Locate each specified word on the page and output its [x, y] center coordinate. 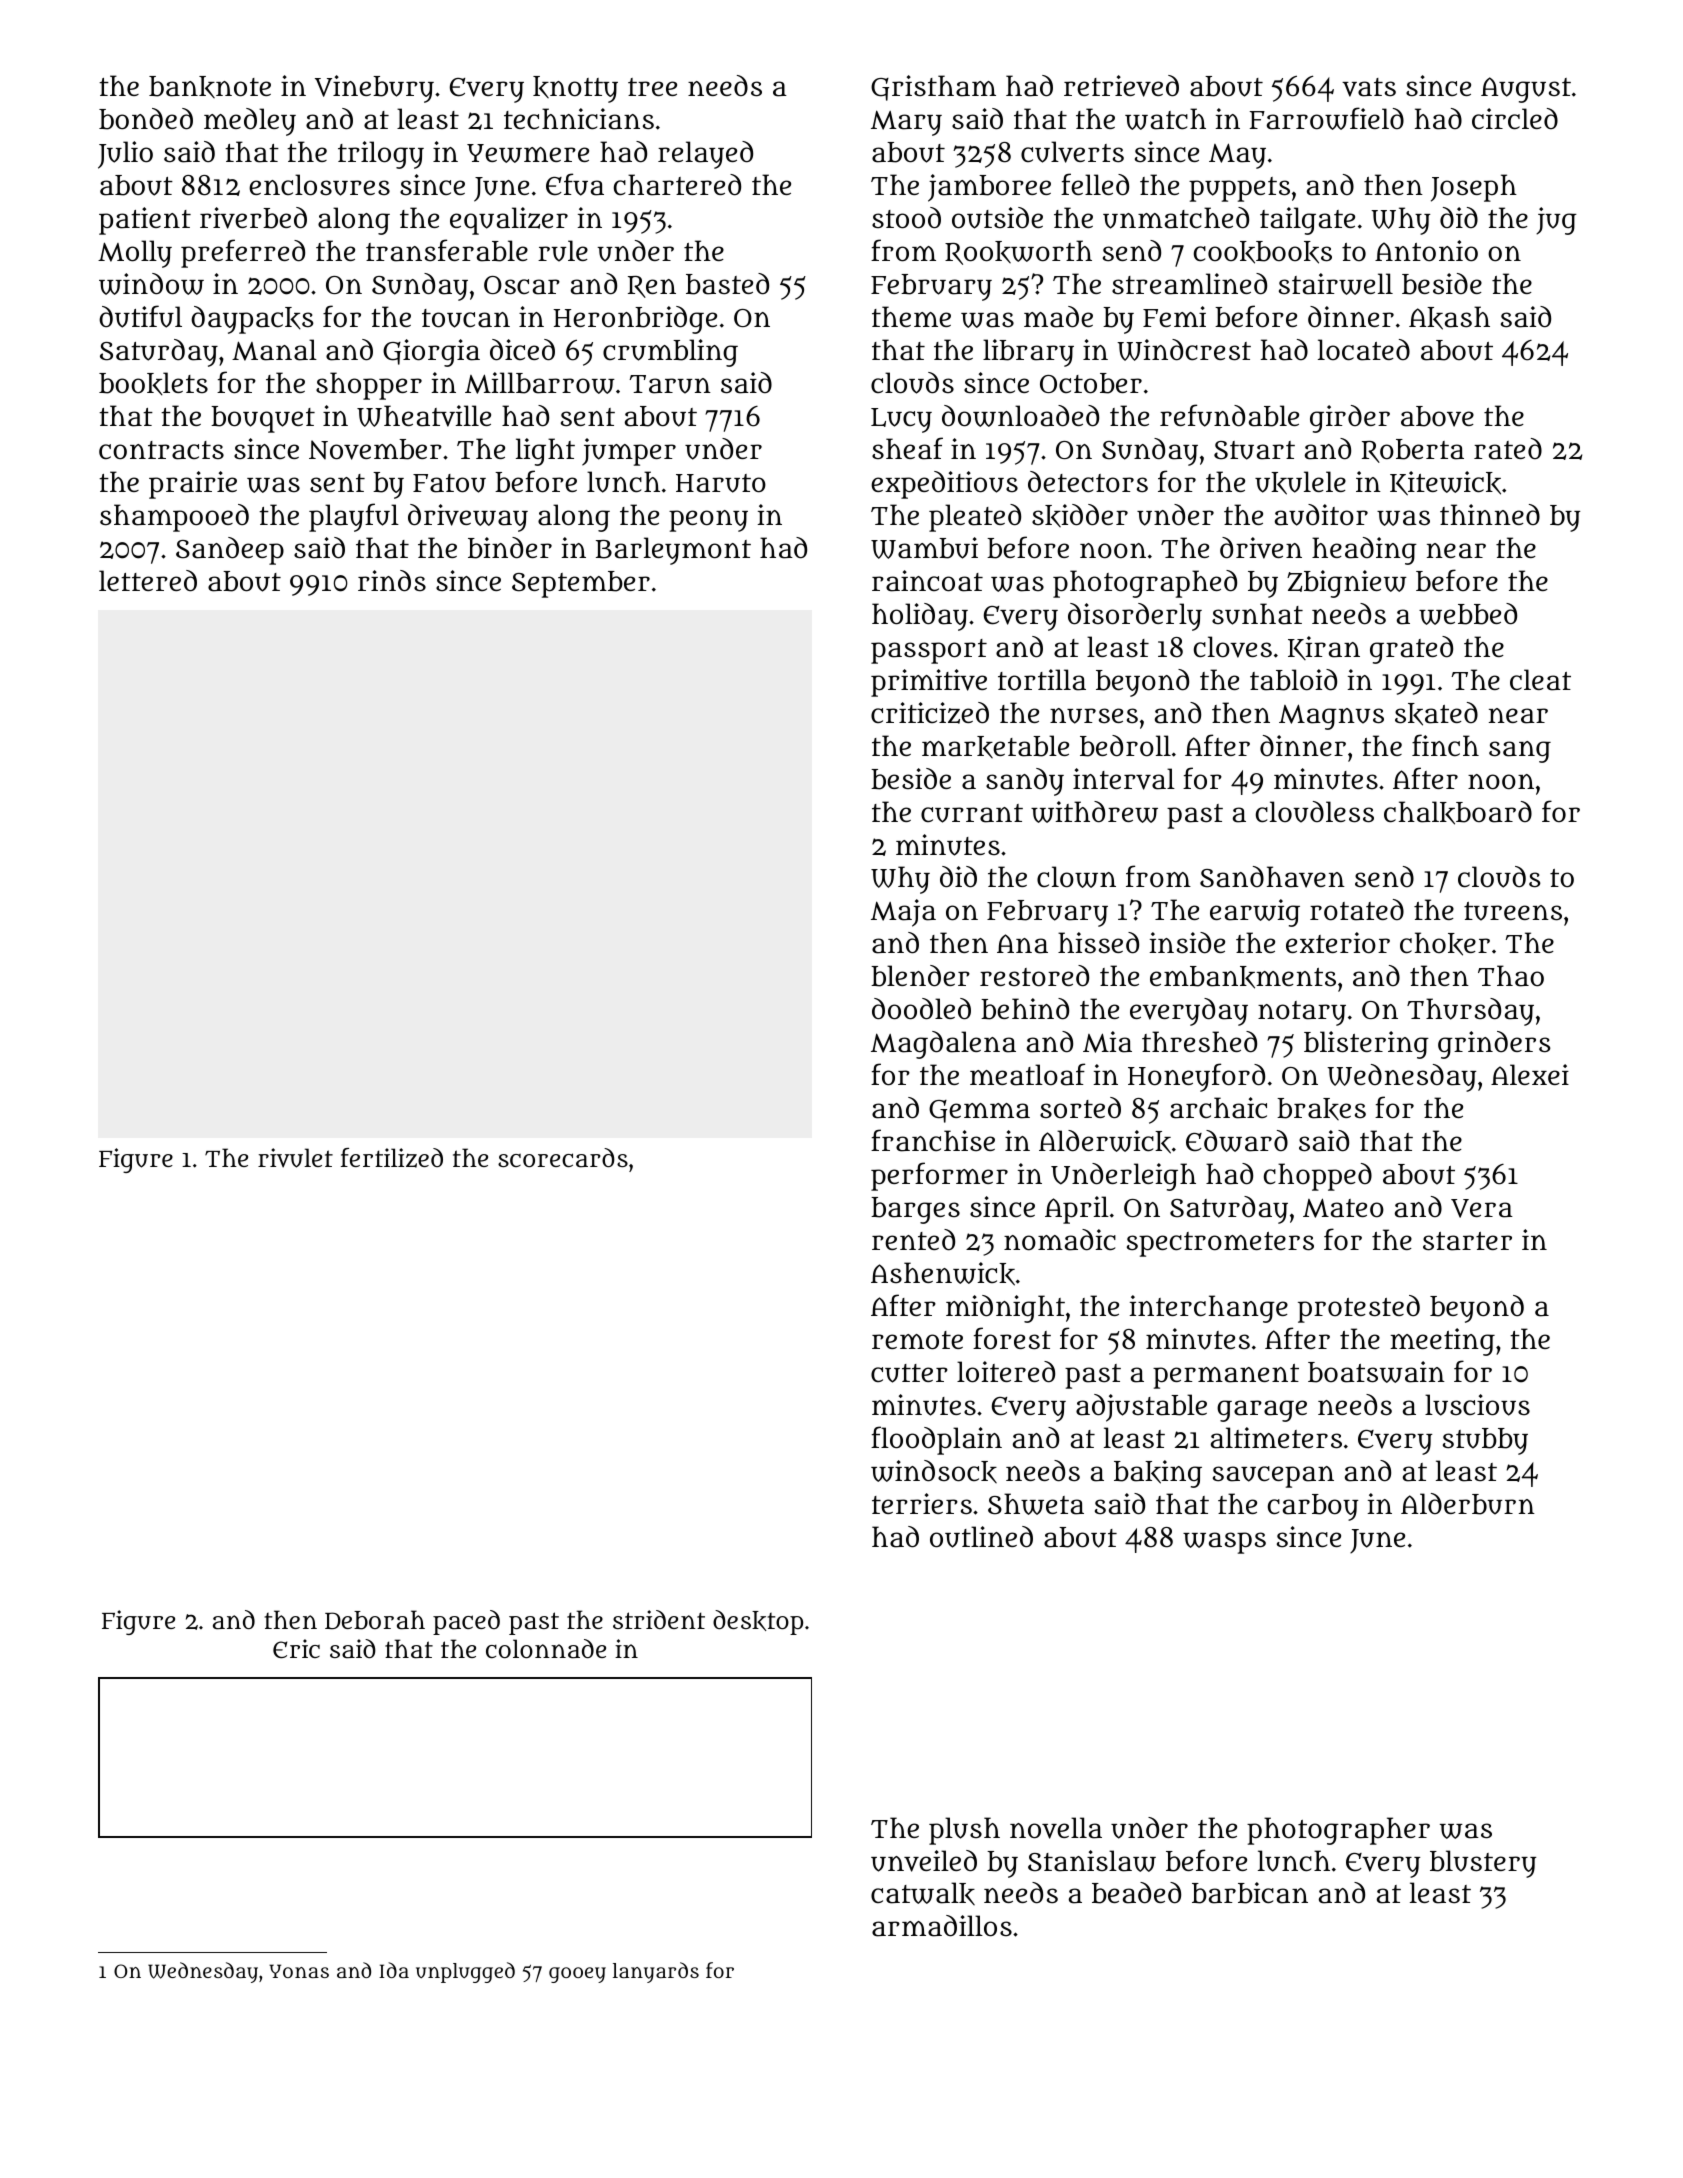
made [1058, 317]
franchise [933, 1140]
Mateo [1343, 1208]
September [581, 584]
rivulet [295, 1158]
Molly [135, 254]
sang [1520, 752]
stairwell [1336, 284]
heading [1364, 551]
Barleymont [673, 551]
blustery [1483, 1864]
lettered [148, 581]
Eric [296, 1648]
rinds [392, 581]
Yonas [299, 1971]
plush [964, 1831]
